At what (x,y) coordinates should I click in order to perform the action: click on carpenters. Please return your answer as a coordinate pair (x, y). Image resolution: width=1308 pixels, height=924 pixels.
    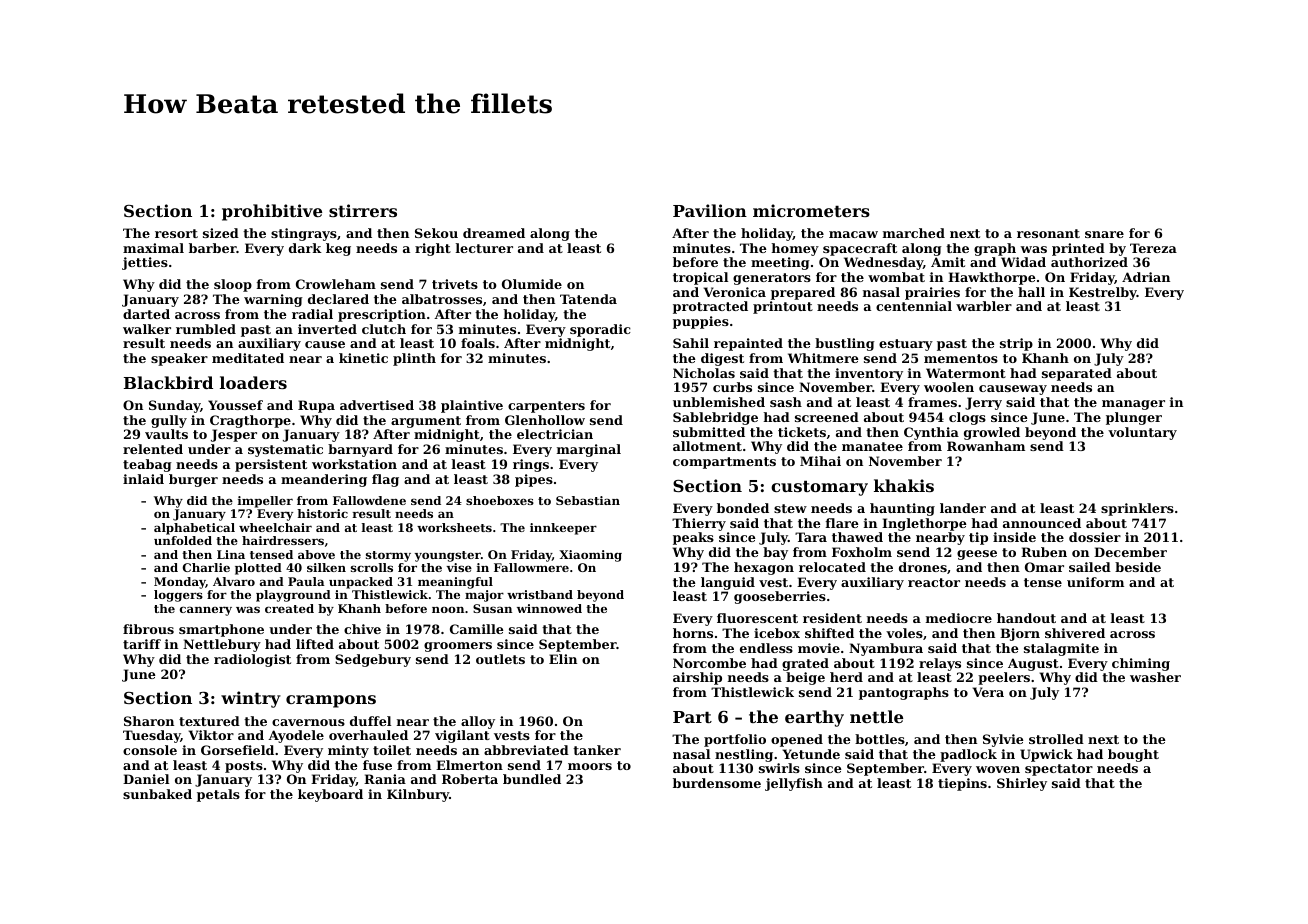
    Looking at the image, I should click on (546, 407).
